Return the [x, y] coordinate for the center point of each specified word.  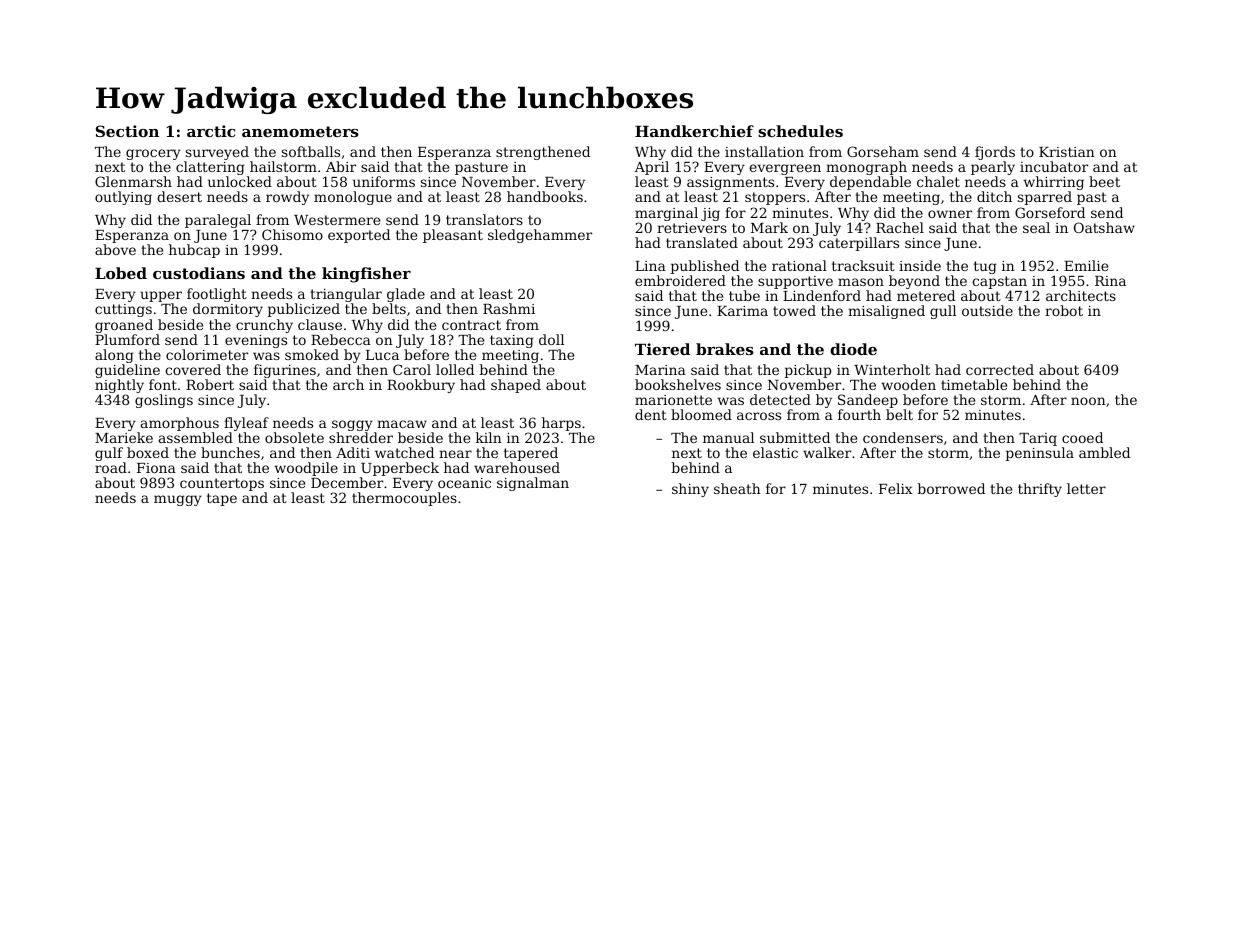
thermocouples [404, 499]
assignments [729, 184]
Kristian [1067, 152]
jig [710, 214]
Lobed [121, 273]
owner [950, 214]
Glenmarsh [133, 181]
